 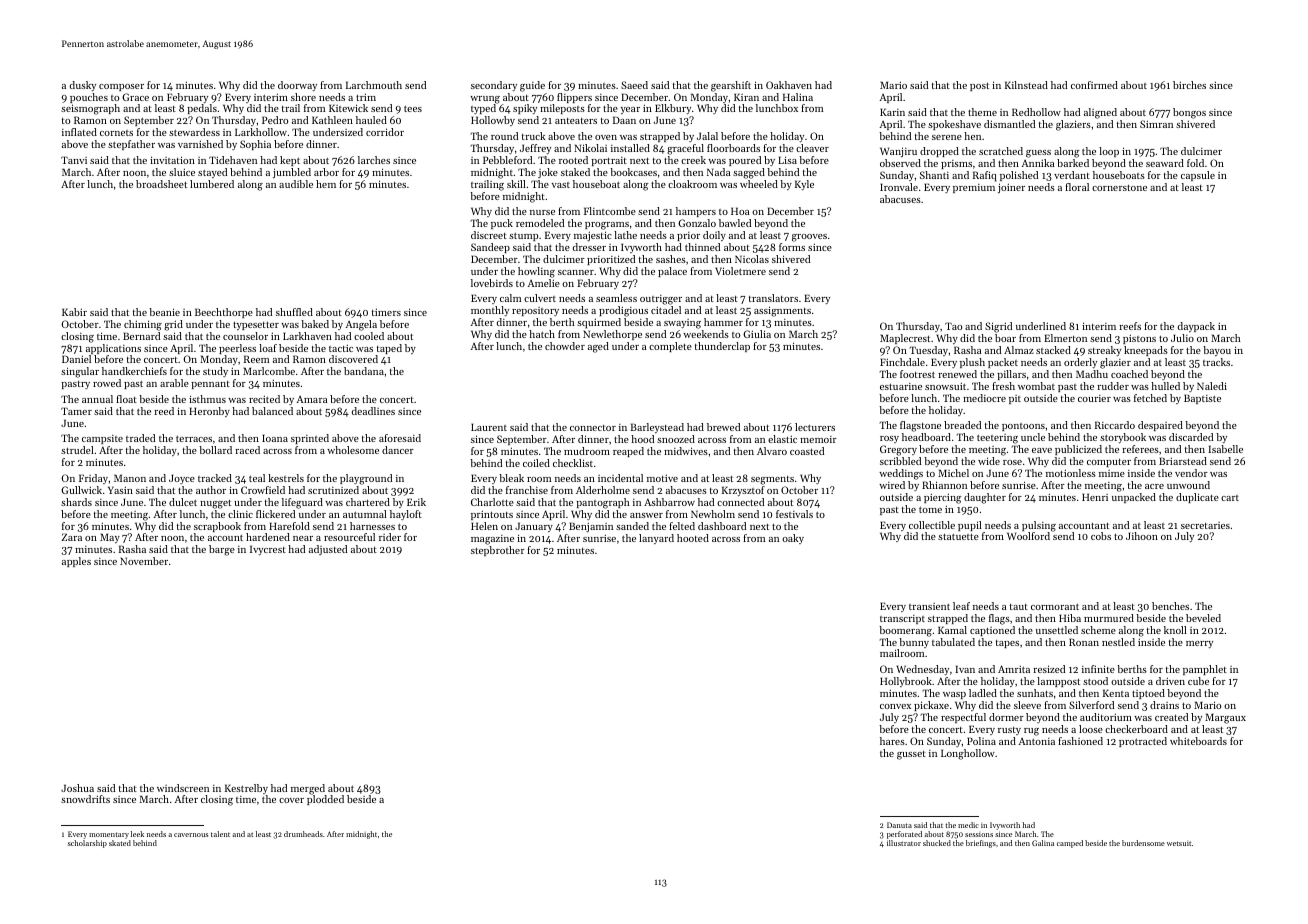 What do you see at coordinates (953, 473) in the screenshot?
I see `Michel` at bounding box center [953, 473].
